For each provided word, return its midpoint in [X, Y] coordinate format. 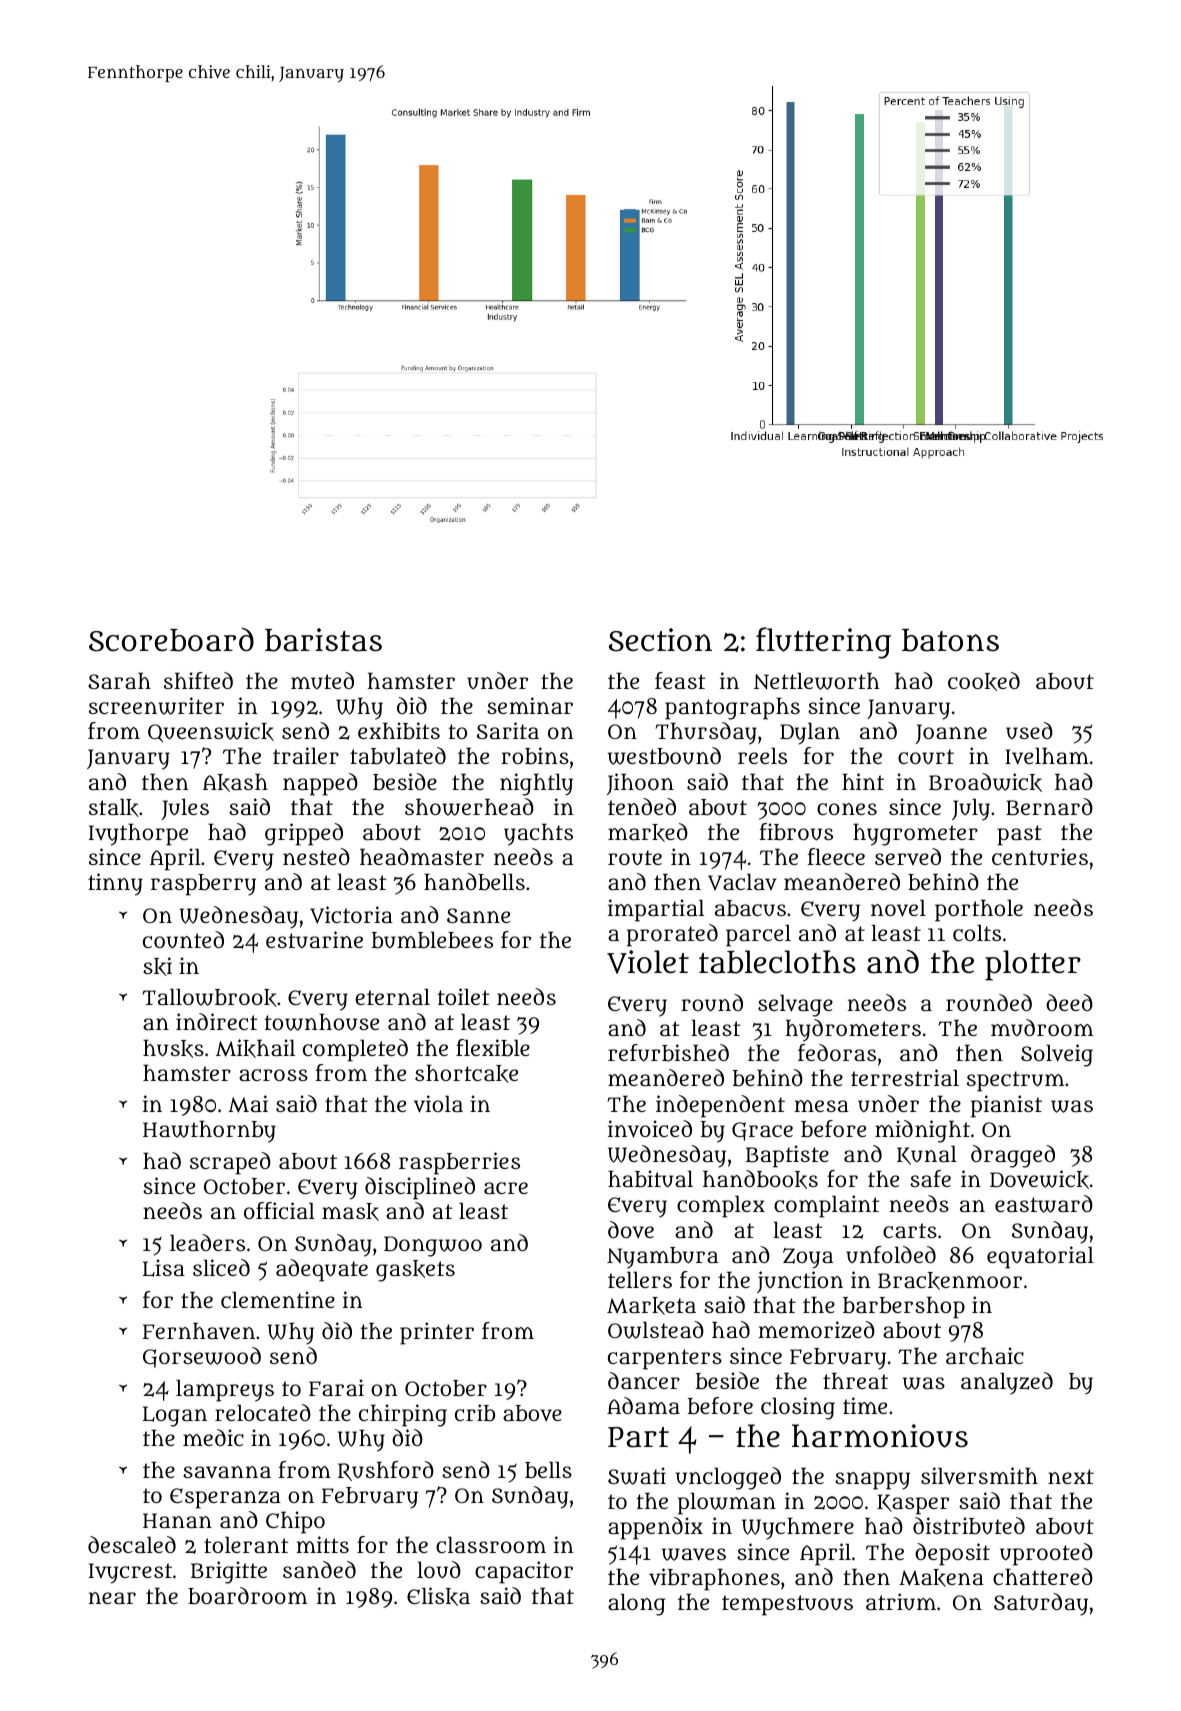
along [637, 1604]
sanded [319, 1569]
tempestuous [787, 1605]
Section [660, 640]
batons [950, 640]
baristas [323, 640]
